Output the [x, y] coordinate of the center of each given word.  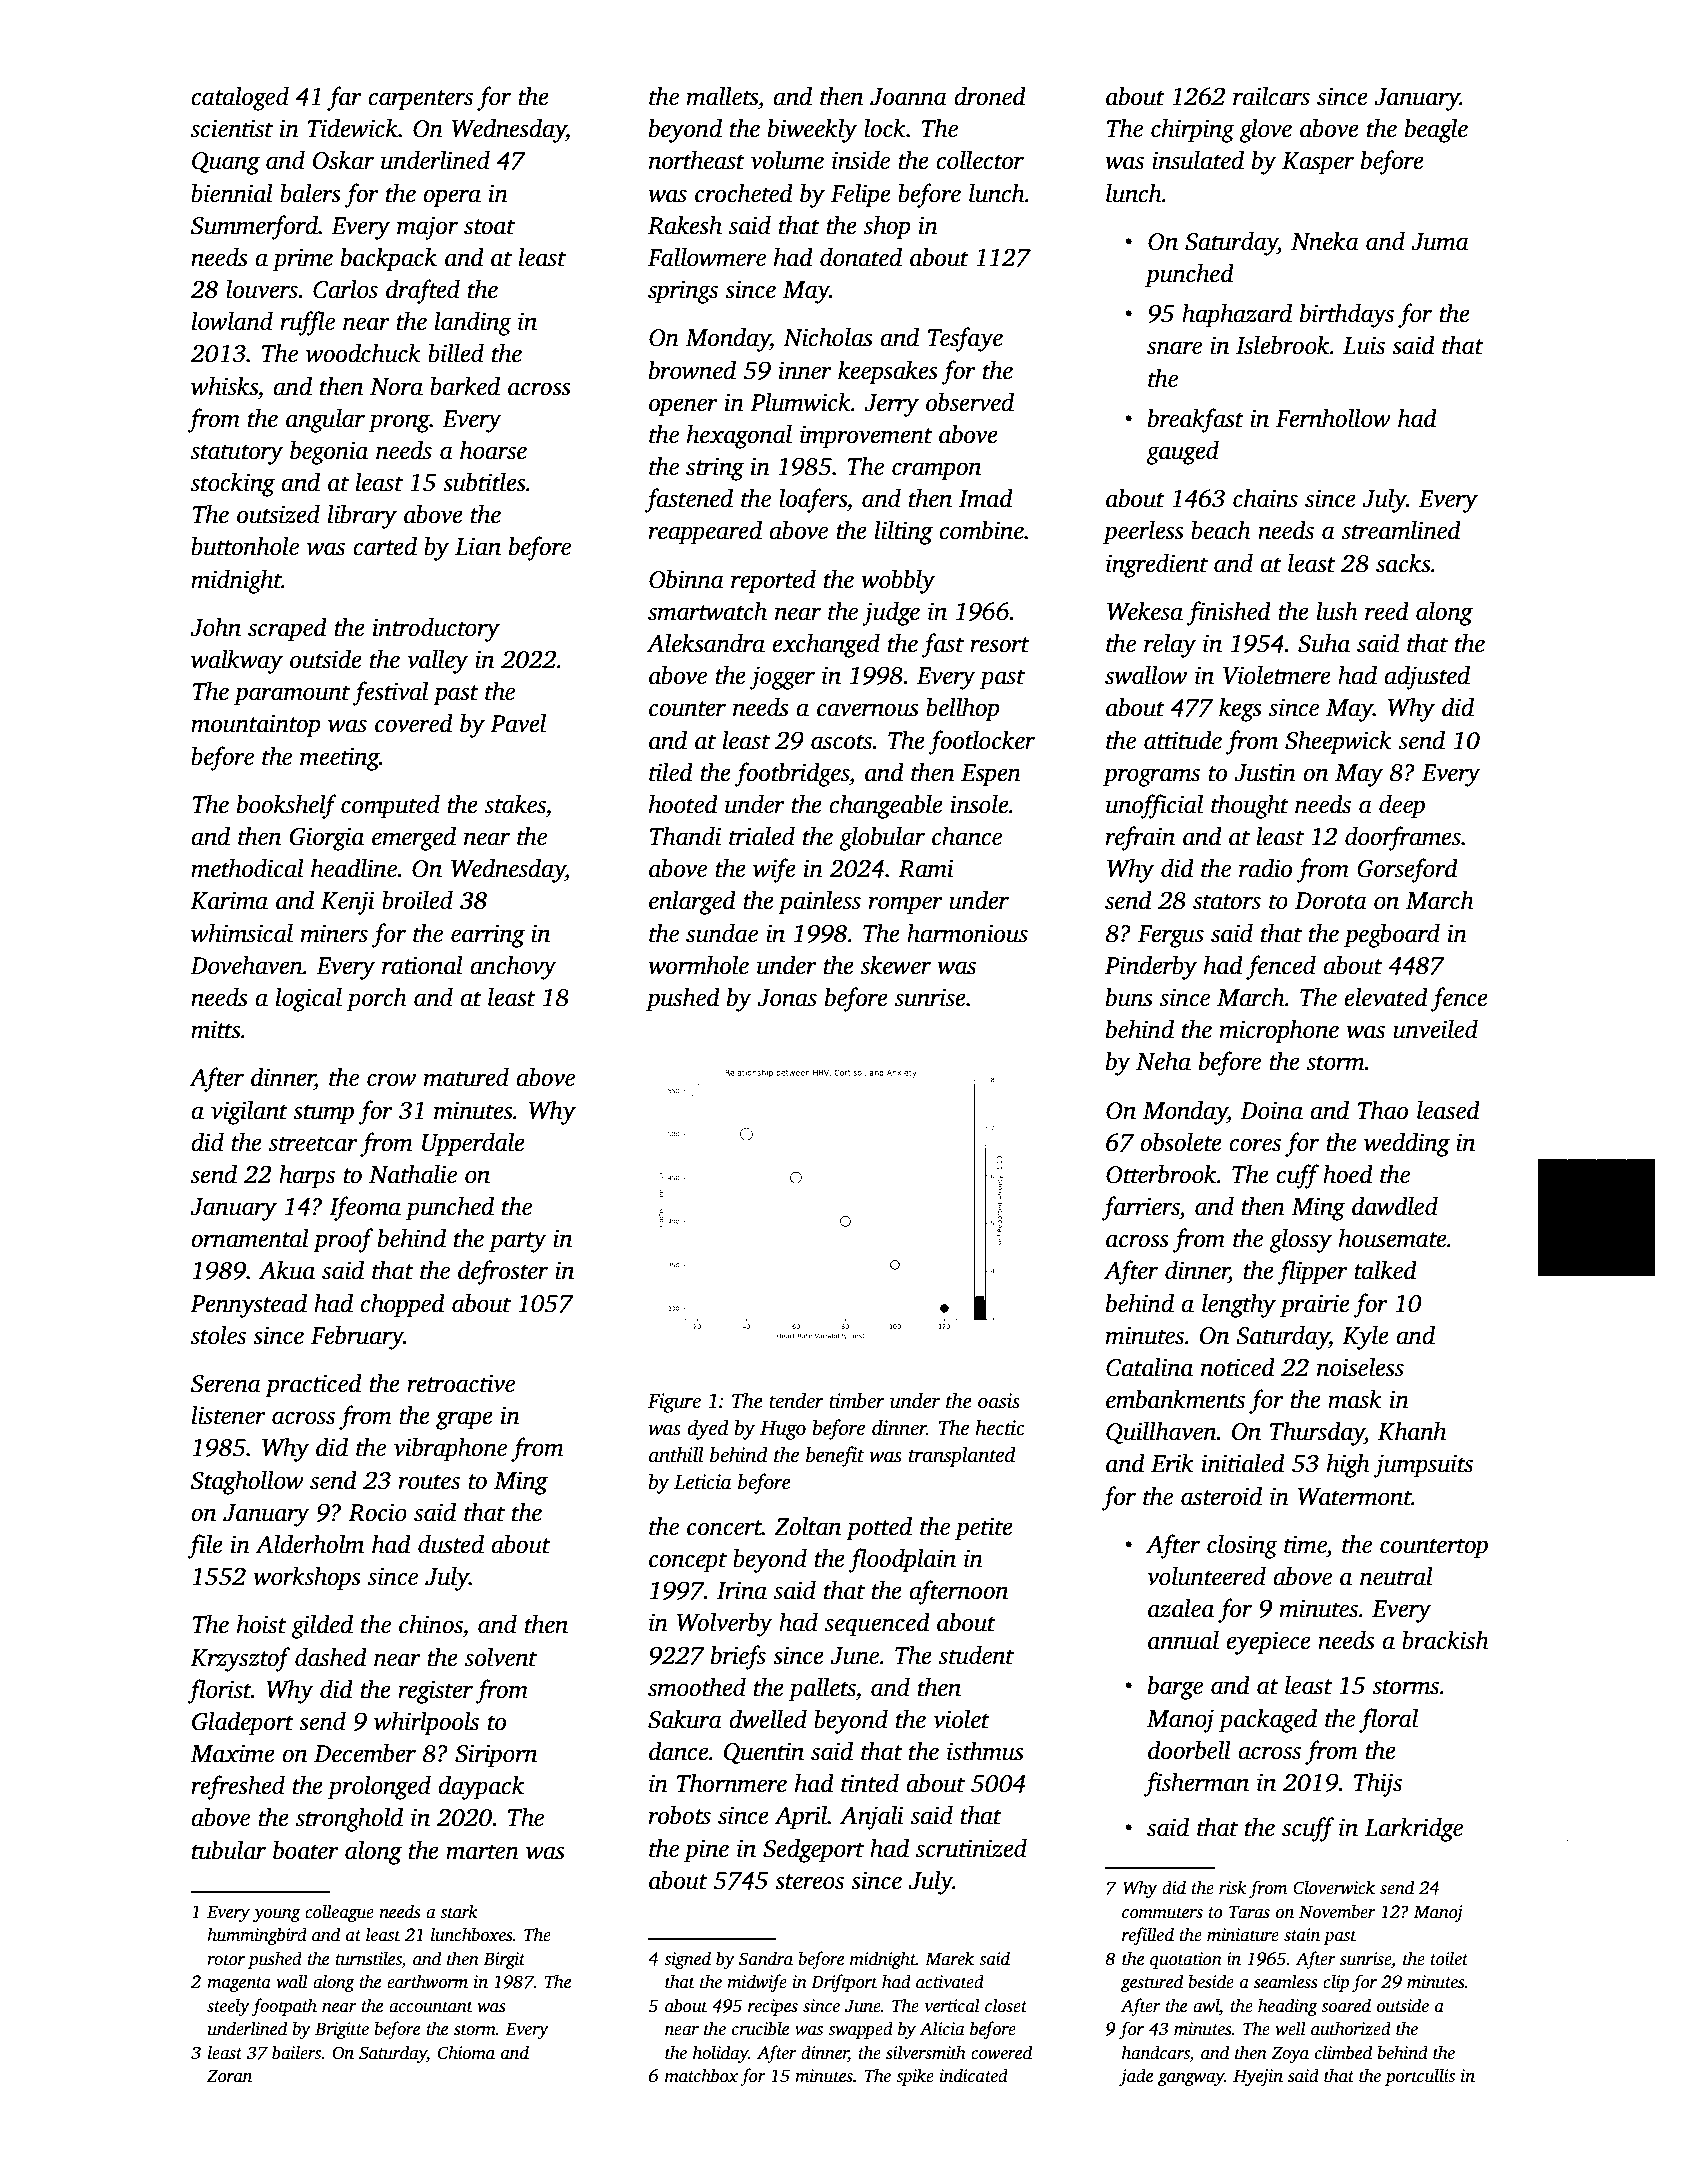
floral [1388, 1720]
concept [688, 1562]
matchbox [701, 2075]
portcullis [1420, 2077]
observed [970, 402]
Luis [1364, 345]
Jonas [787, 998]
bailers [296, 2052]
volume [787, 160]
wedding [1407, 1144]
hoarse [493, 450]
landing [473, 323]
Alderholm [309, 1544]
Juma [1440, 242]
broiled [417, 900]
